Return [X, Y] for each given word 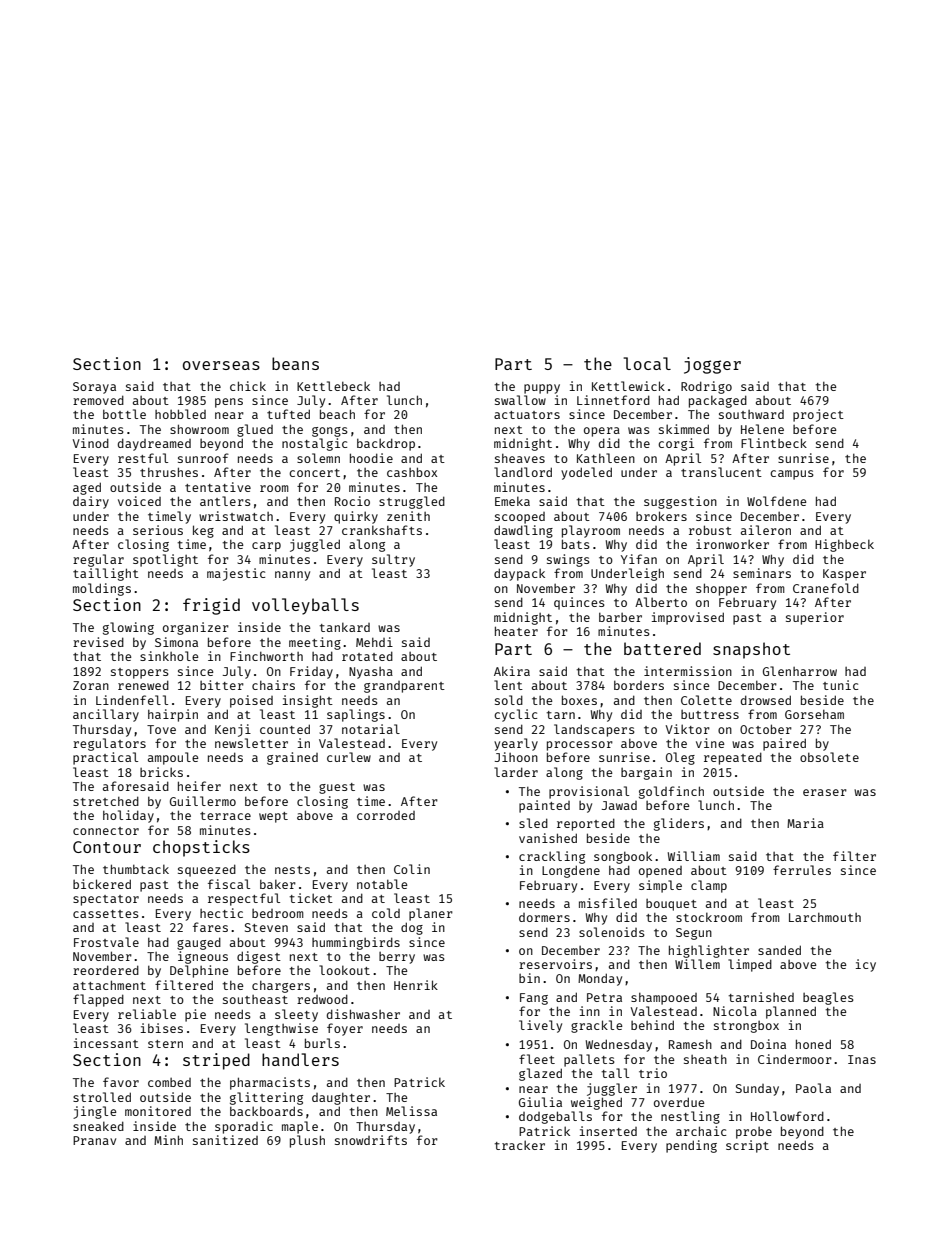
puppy [542, 389]
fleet [537, 1059]
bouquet [671, 905]
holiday [128, 816]
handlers [300, 1059]
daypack [519, 574]
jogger [712, 365]
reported [586, 824]
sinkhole [169, 656]
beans [295, 363]
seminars [762, 573]
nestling [690, 1117]
